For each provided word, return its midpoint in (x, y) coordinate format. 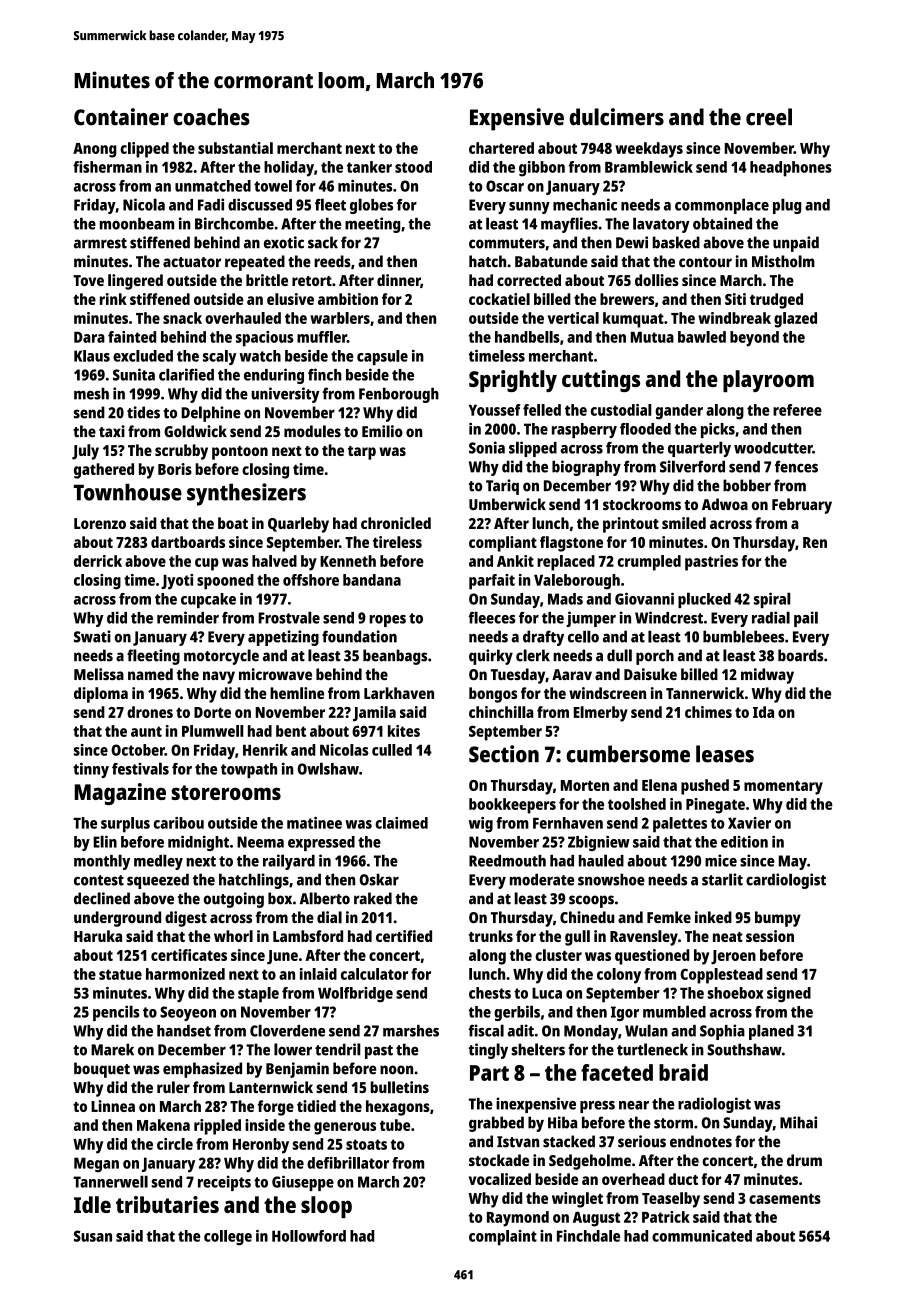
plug (787, 206)
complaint (503, 1238)
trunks (491, 936)
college (228, 1238)
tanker (369, 167)
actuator (192, 262)
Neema (260, 842)
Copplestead (721, 976)
